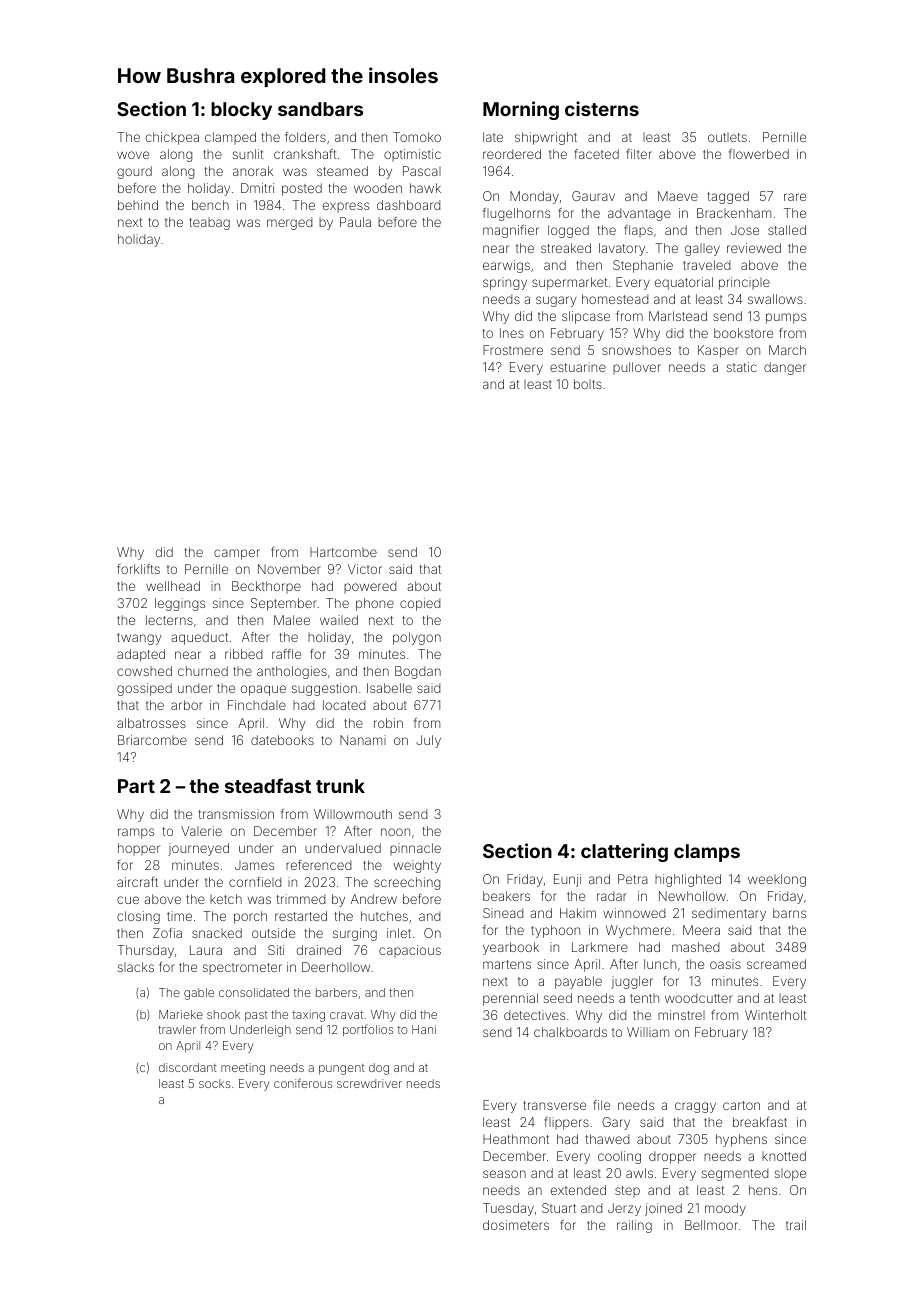  What do you see at coordinates (776, 1015) in the screenshot?
I see `Winterholt` at bounding box center [776, 1015].
